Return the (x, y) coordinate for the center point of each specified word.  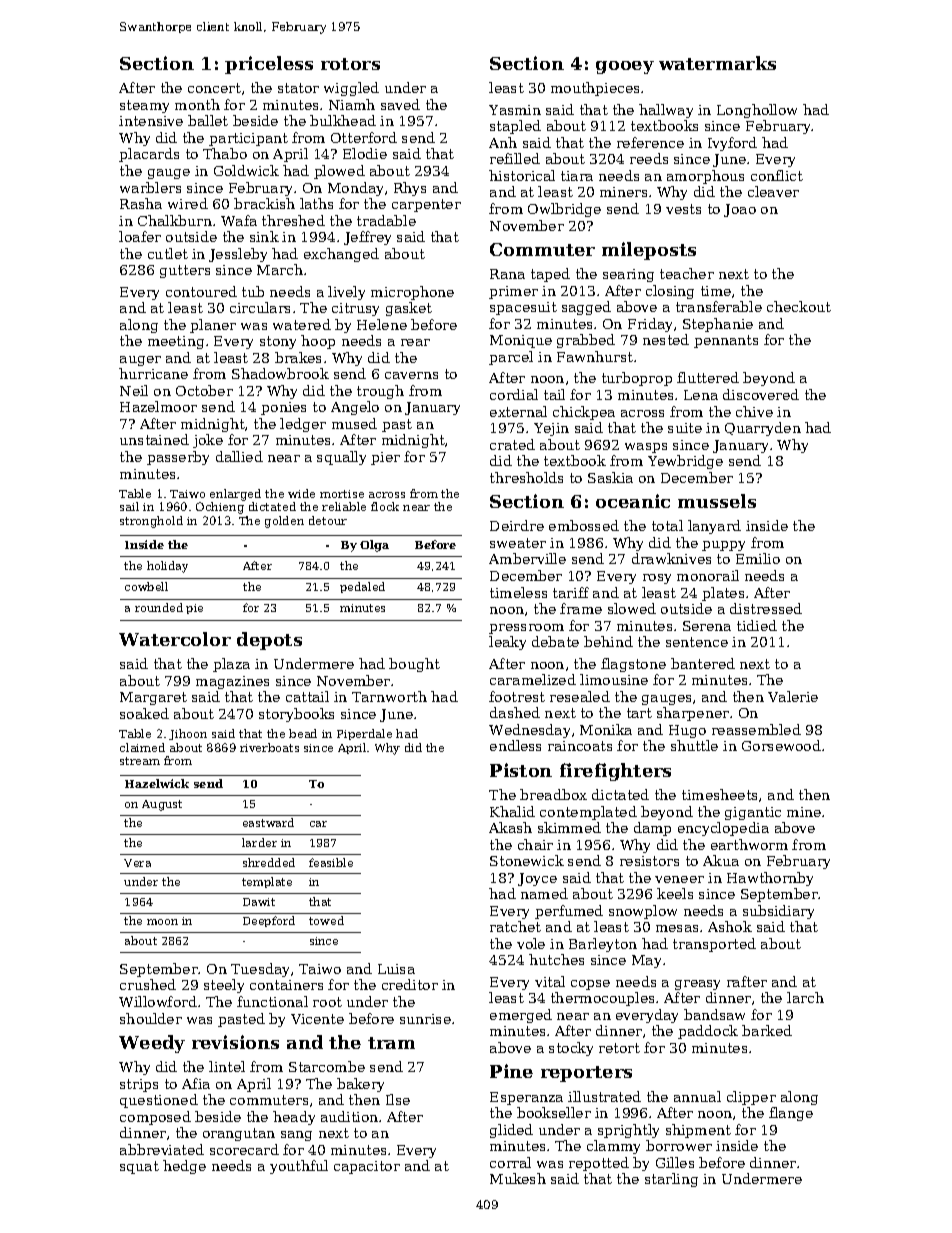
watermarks (717, 63)
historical (522, 175)
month (197, 104)
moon (162, 922)
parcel (511, 358)
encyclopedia (723, 829)
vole (531, 943)
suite (685, 428)
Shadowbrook (280, 373)
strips (139, 1085)
